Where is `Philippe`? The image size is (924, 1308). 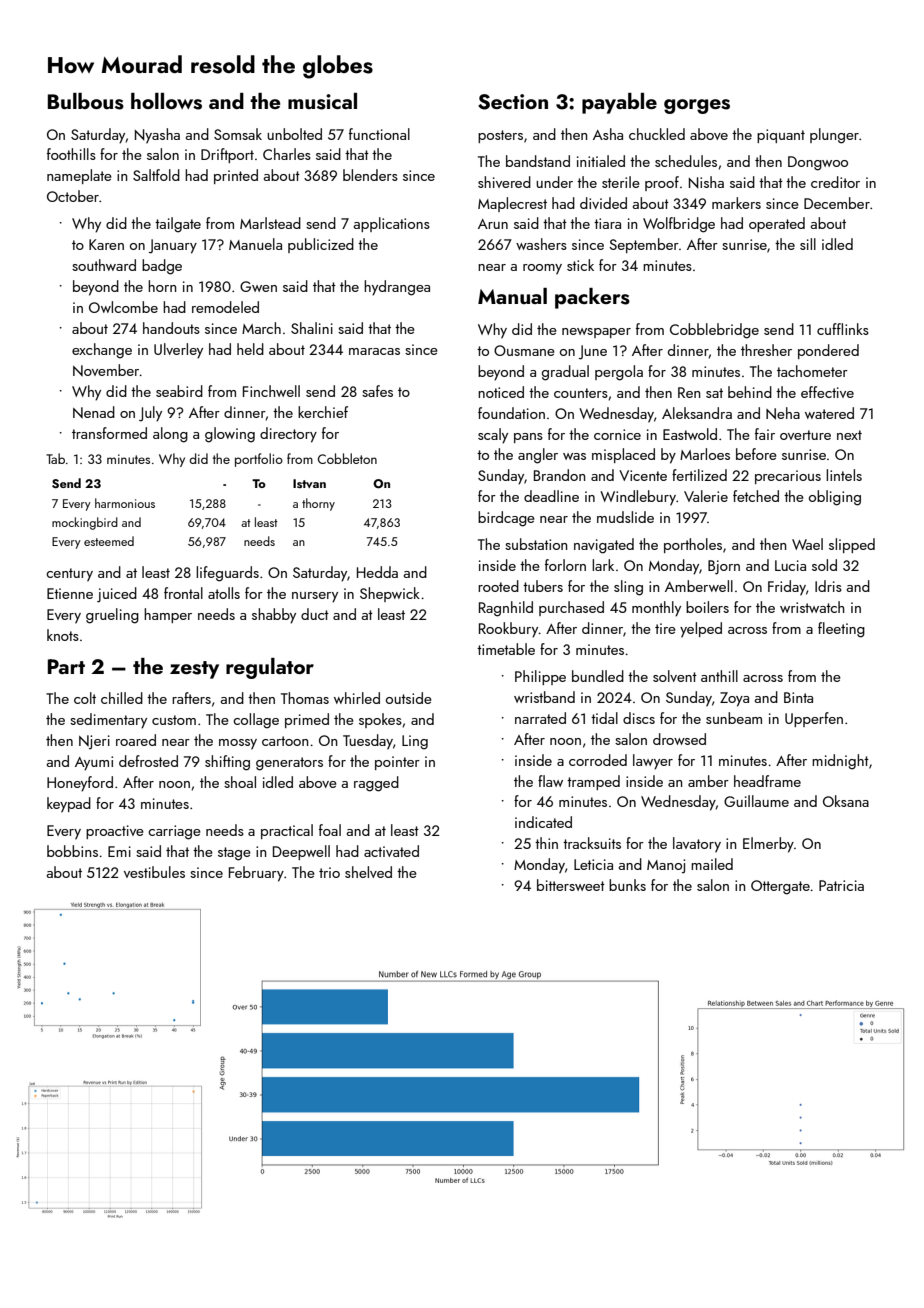
Philippe is located at coordinates (540, 677).
